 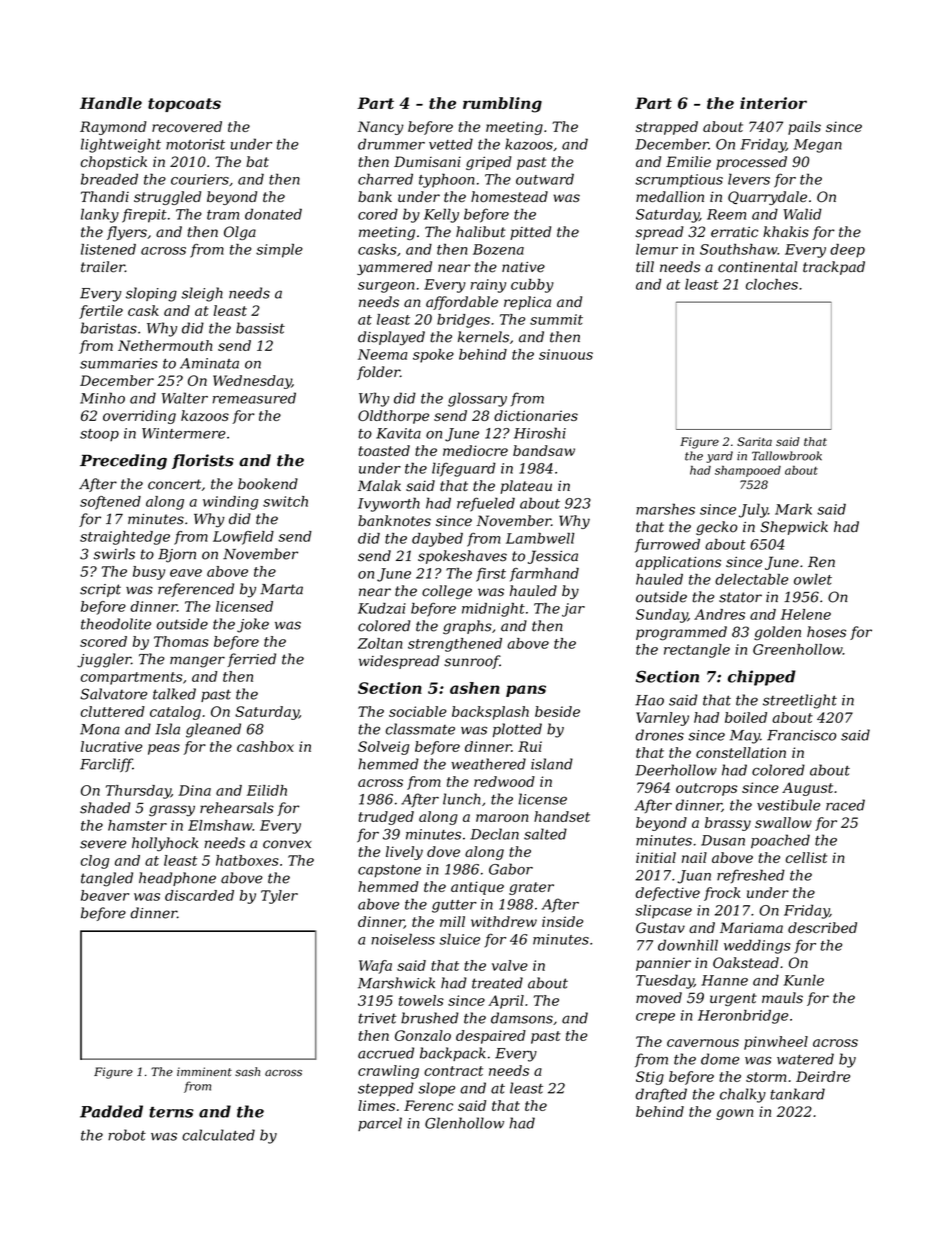 I want to click on Raymond, so click(x=113, y=128).
